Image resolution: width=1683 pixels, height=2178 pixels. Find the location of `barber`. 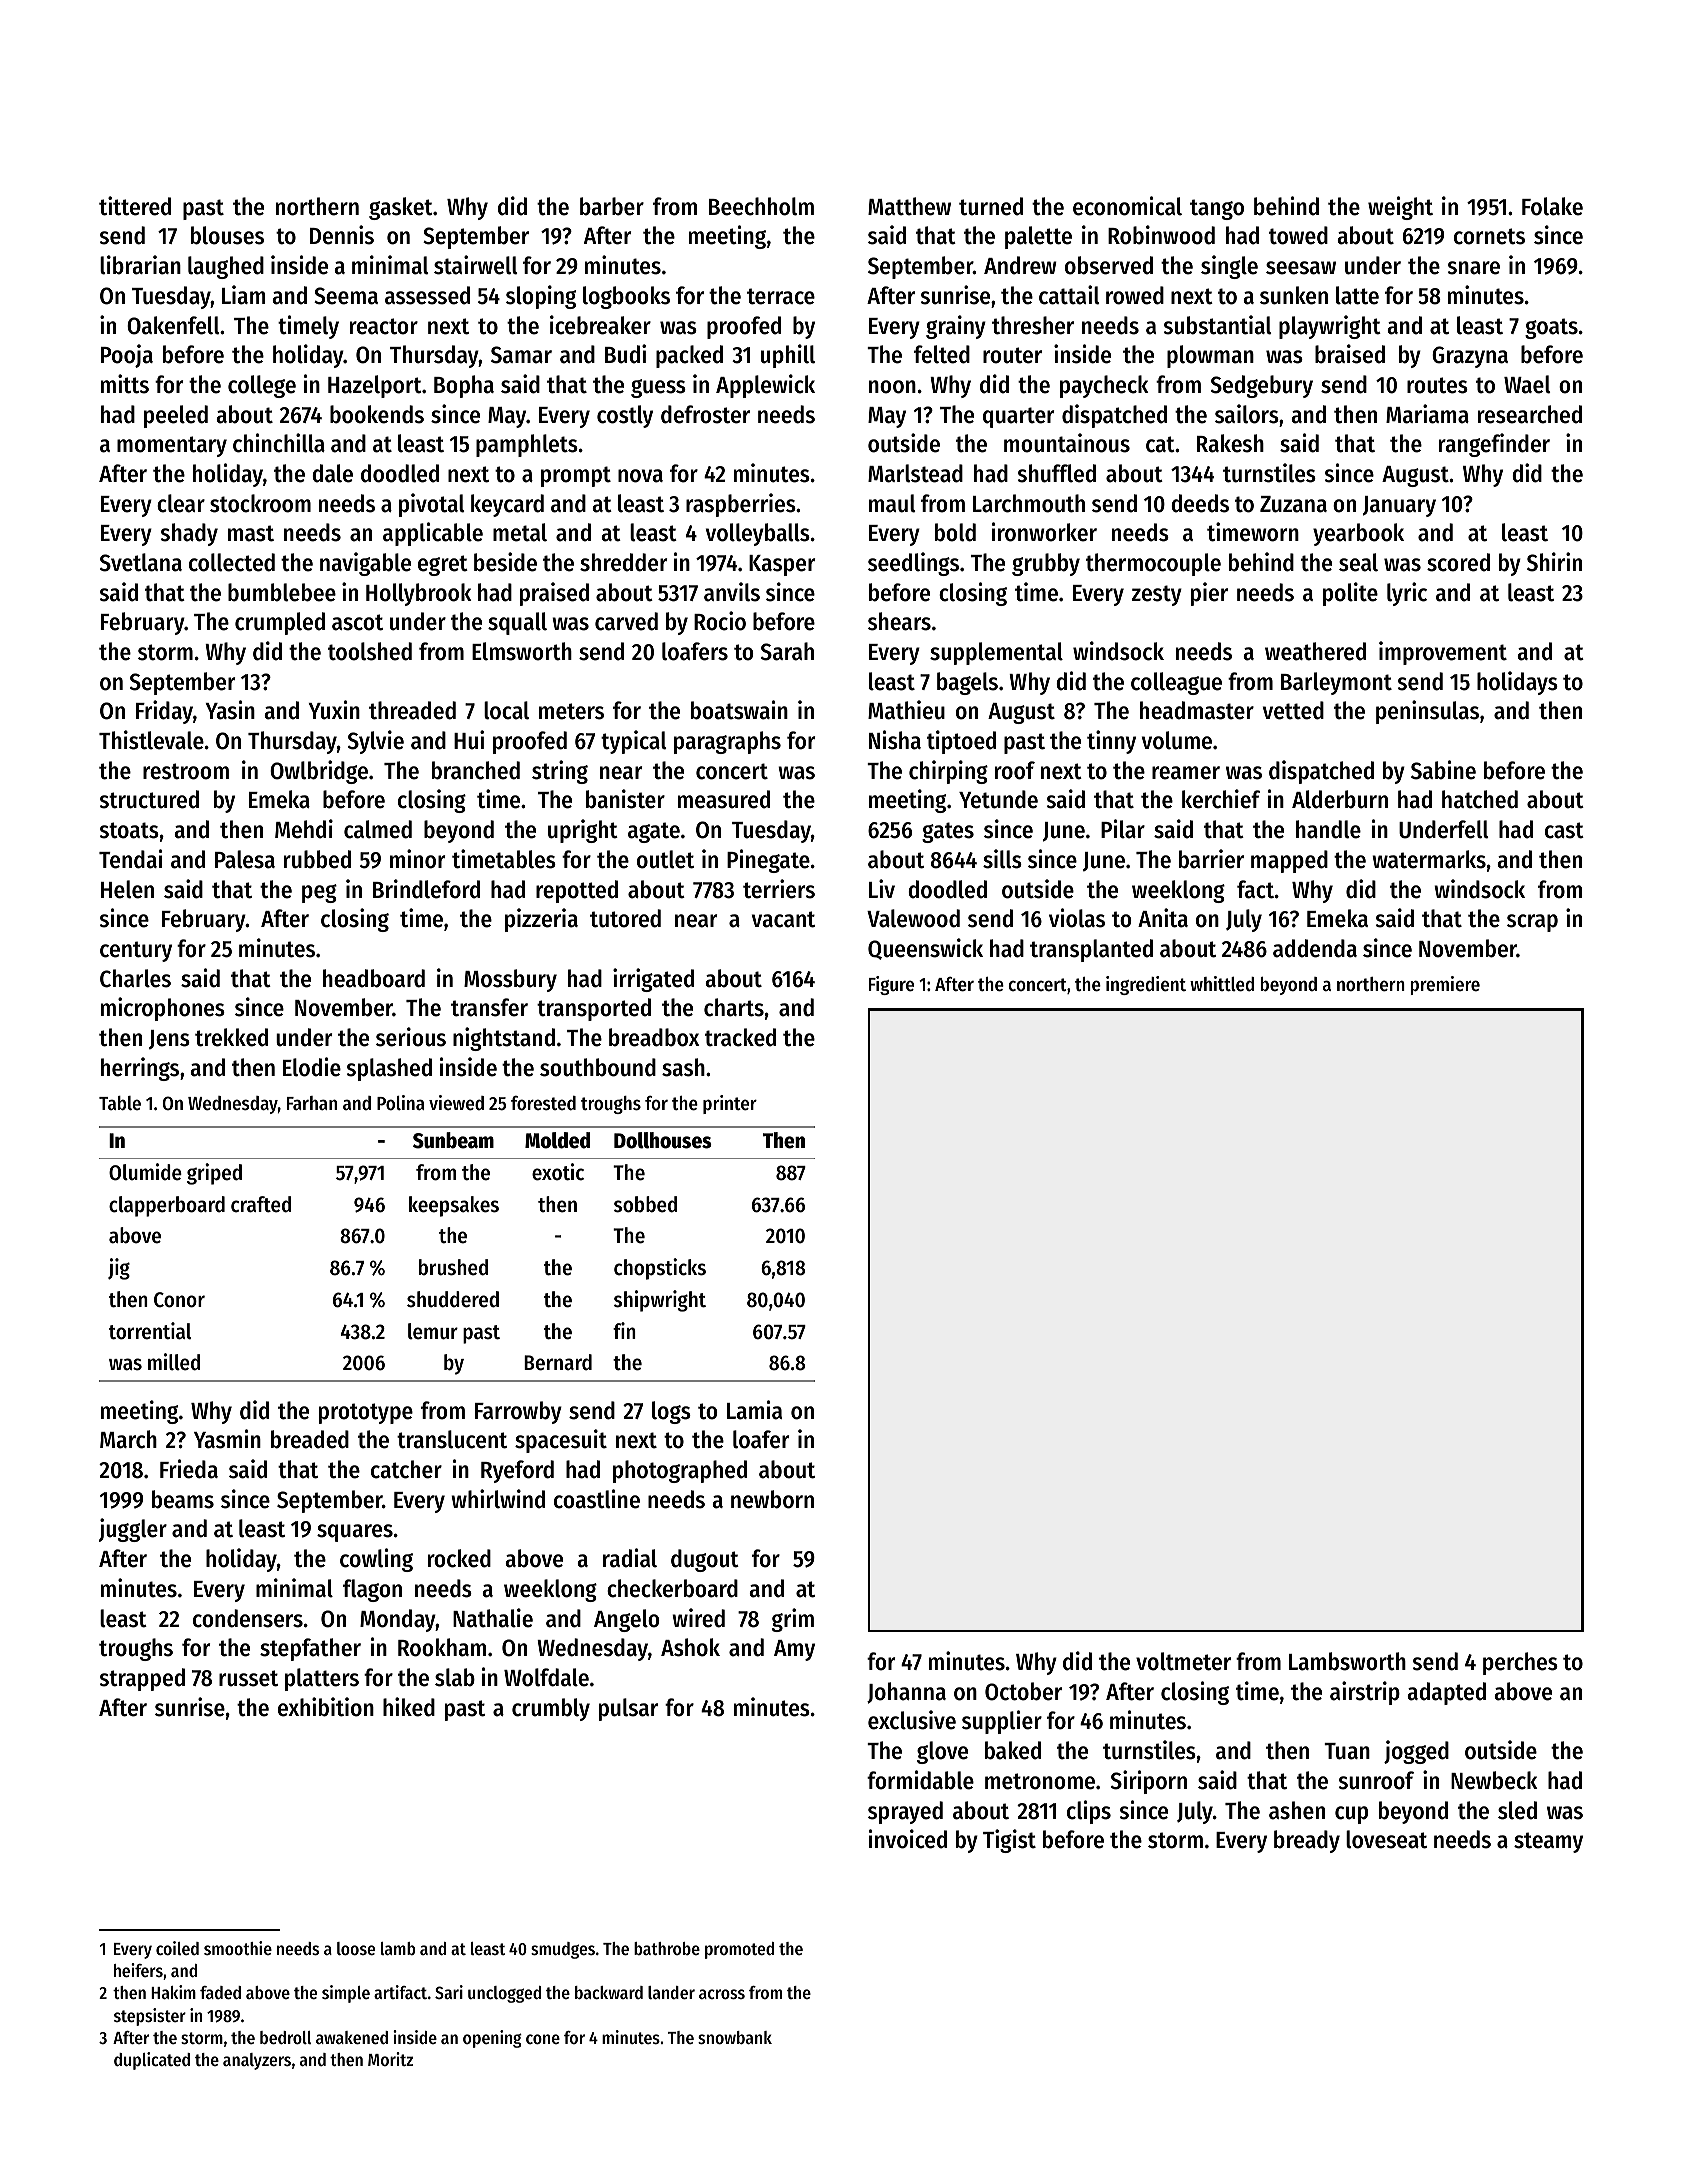

barber is located at coordinates (612, 206).
